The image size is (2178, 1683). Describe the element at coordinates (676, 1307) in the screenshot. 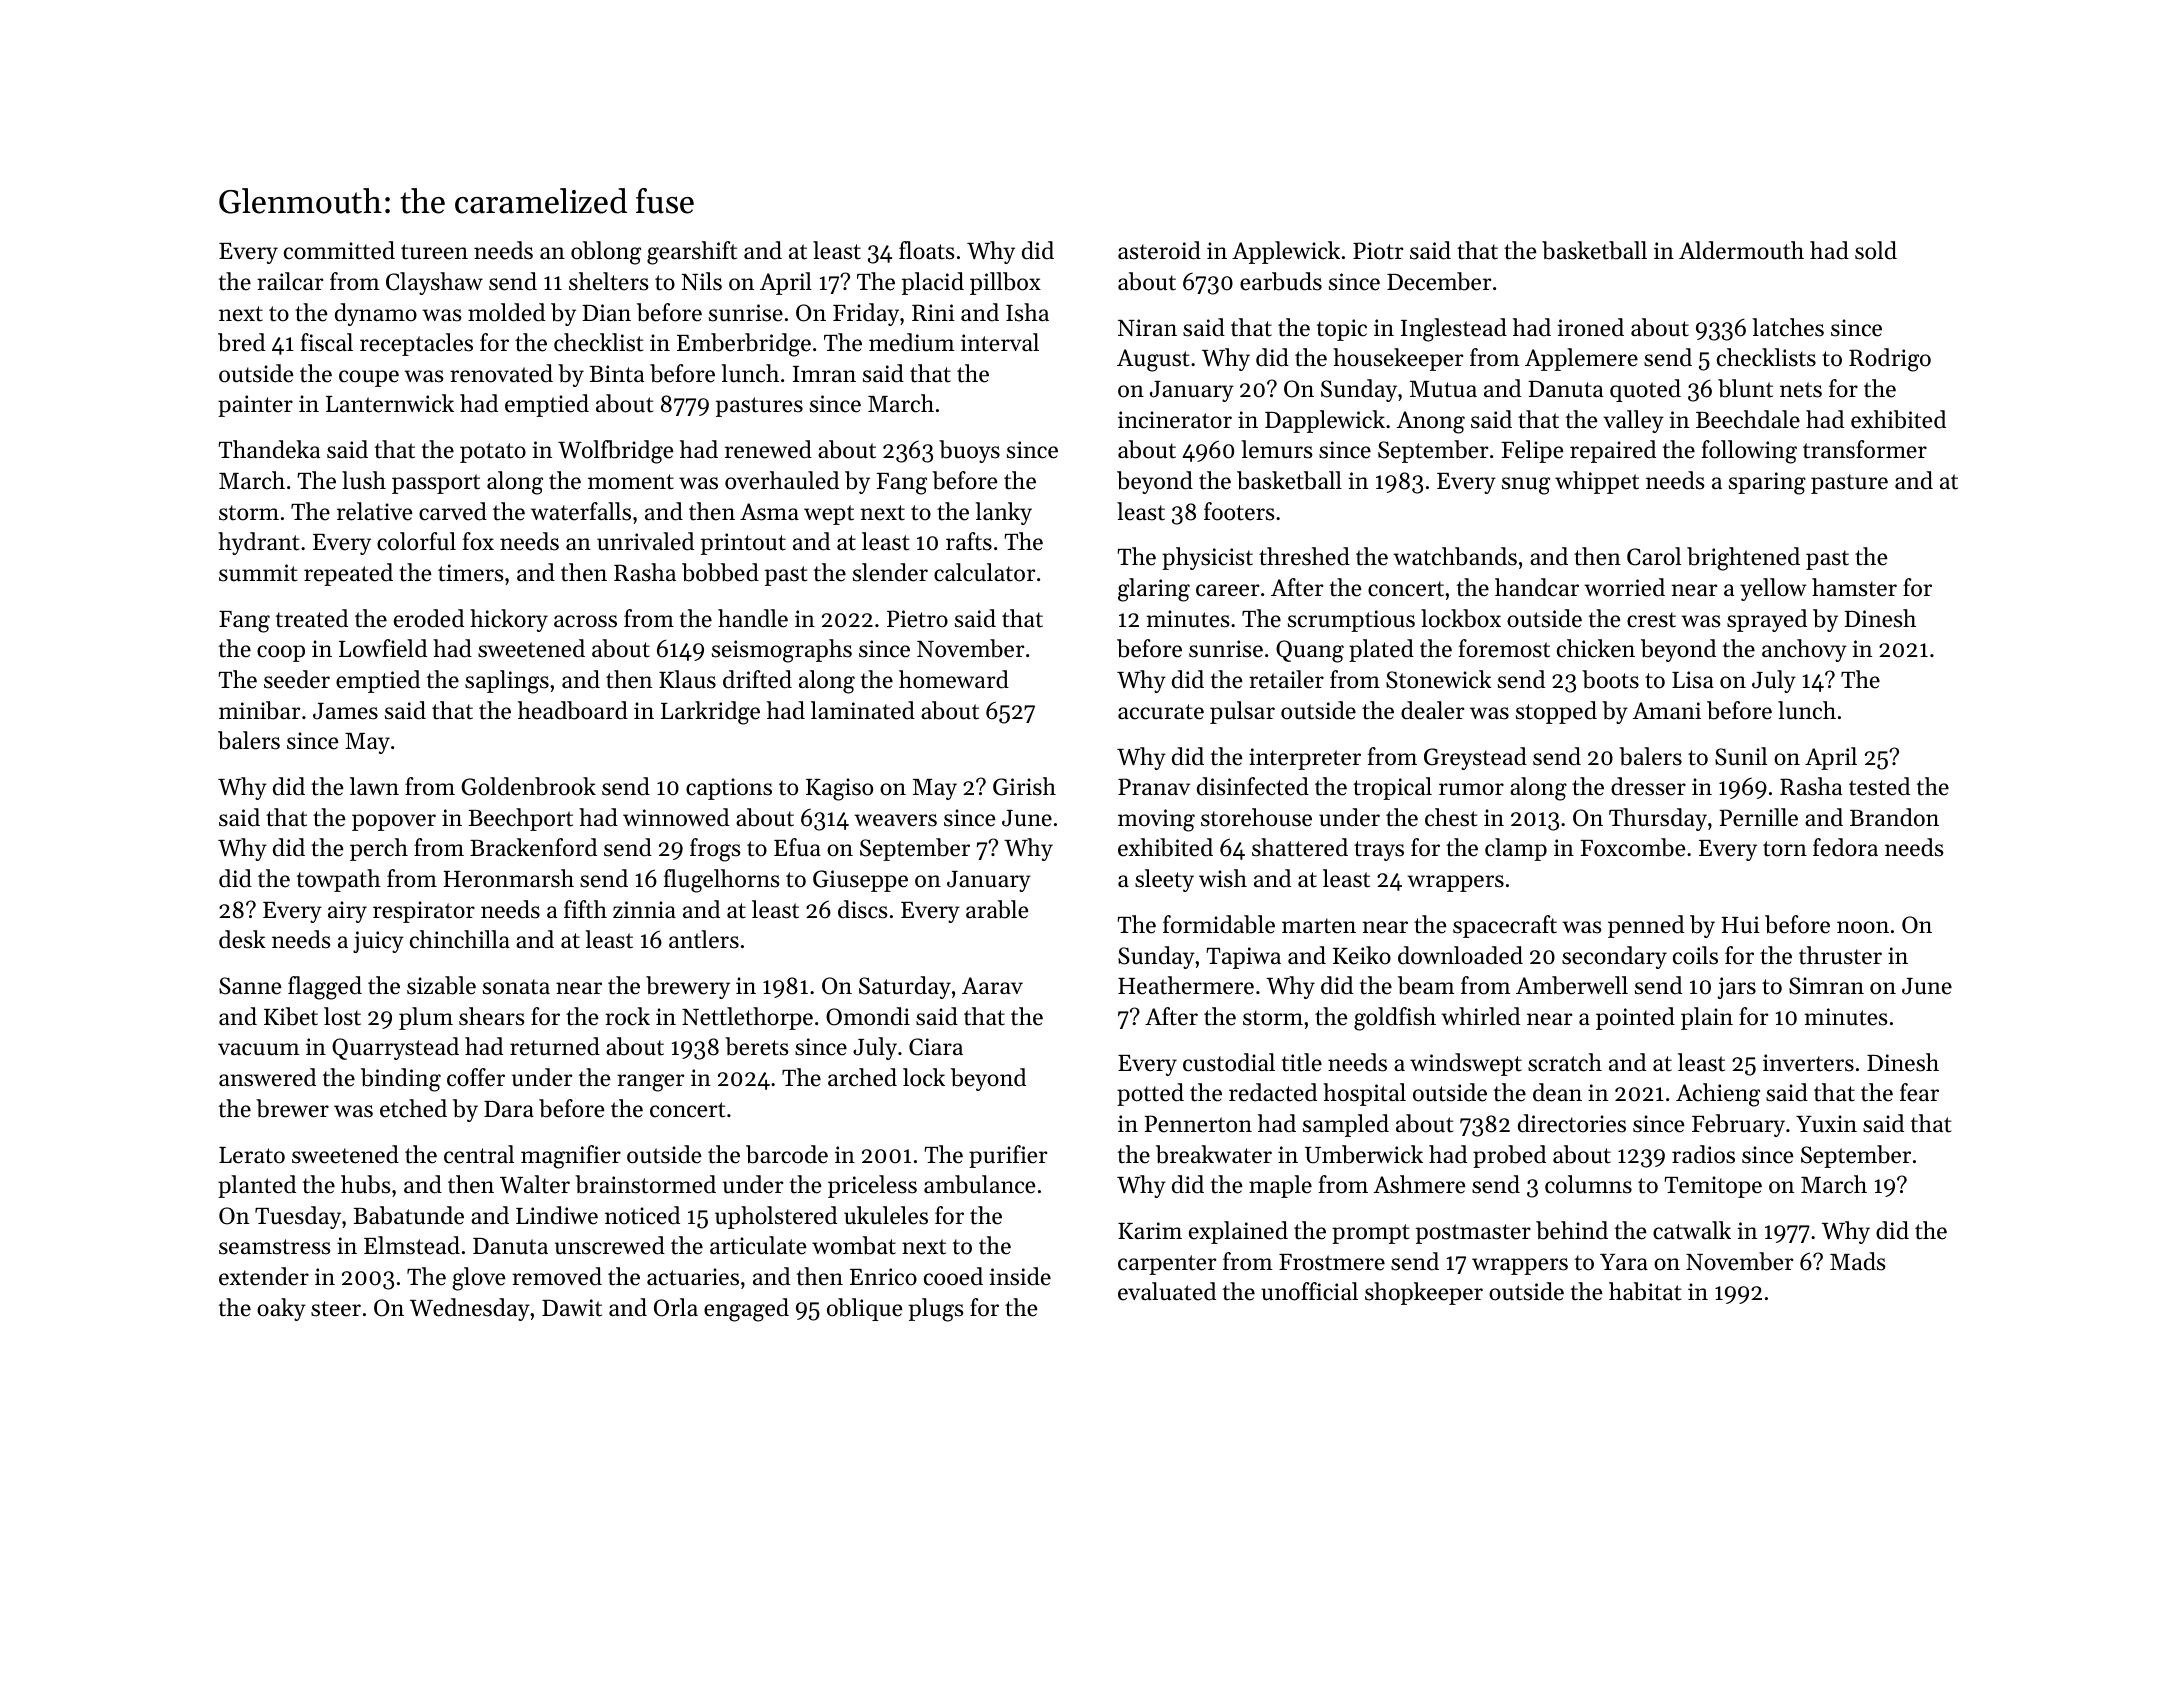

I see `Orla` at that location.
